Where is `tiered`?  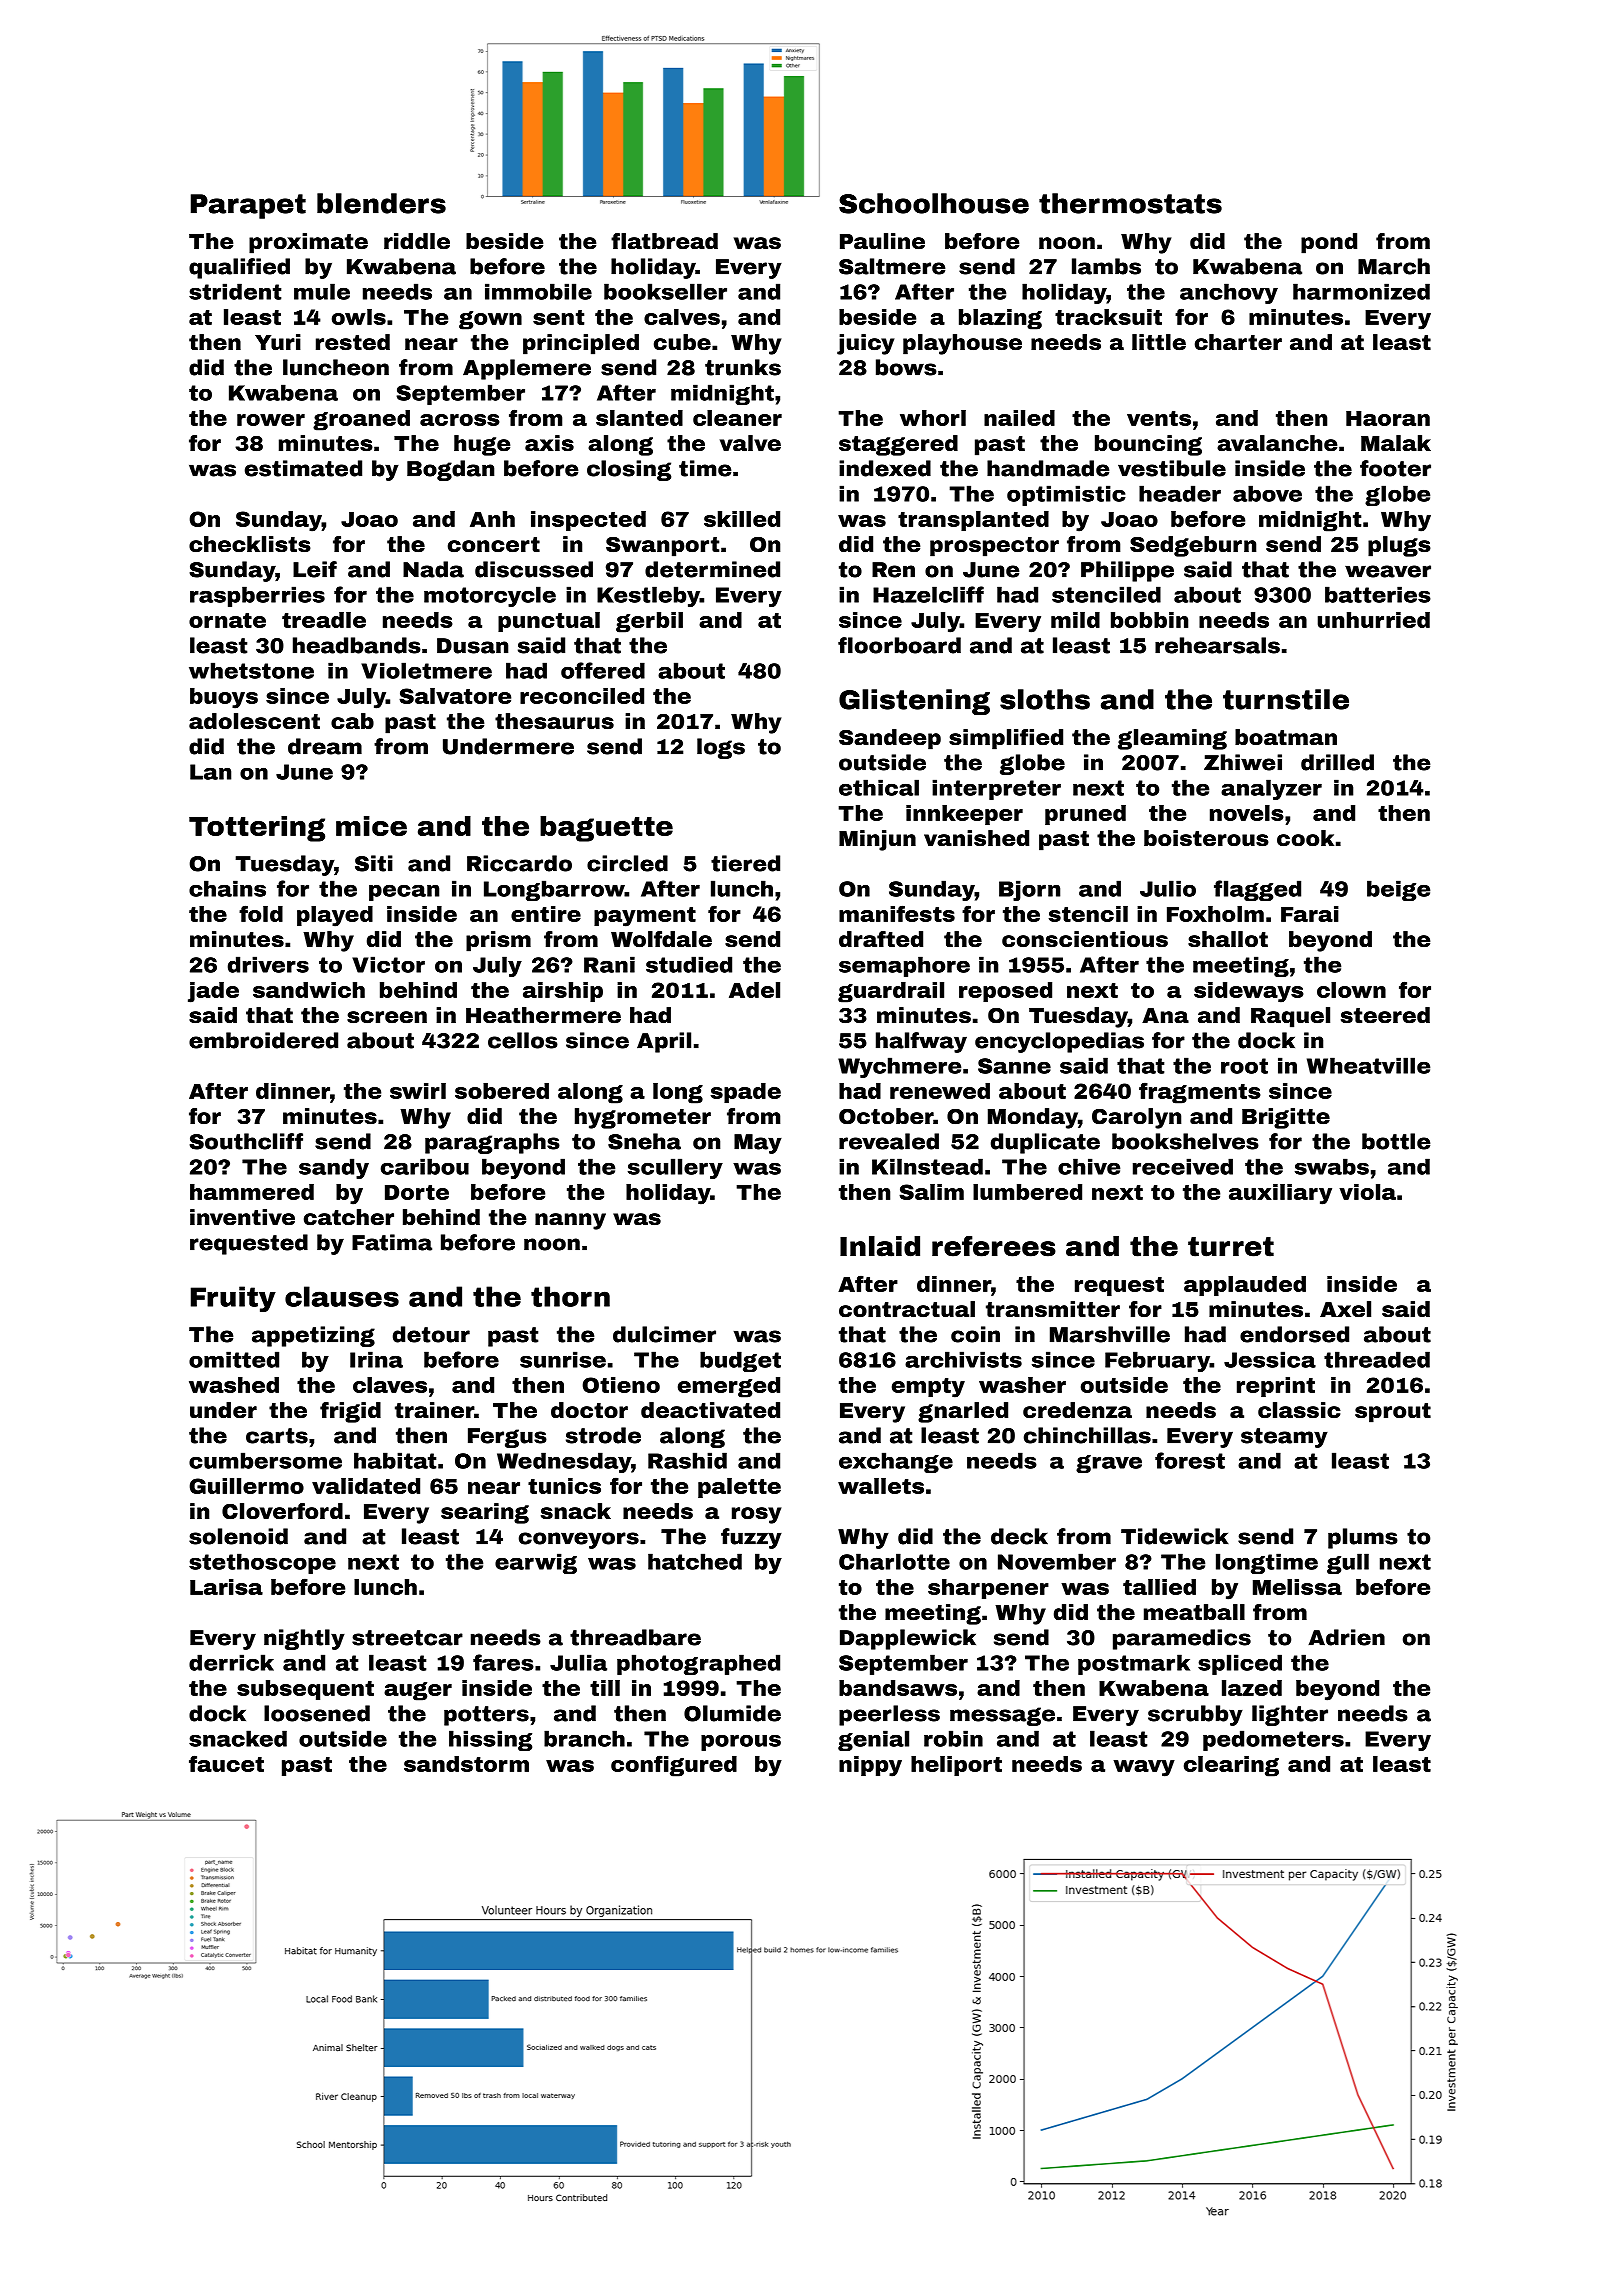 tiered is located at coordinates (745, 863).
